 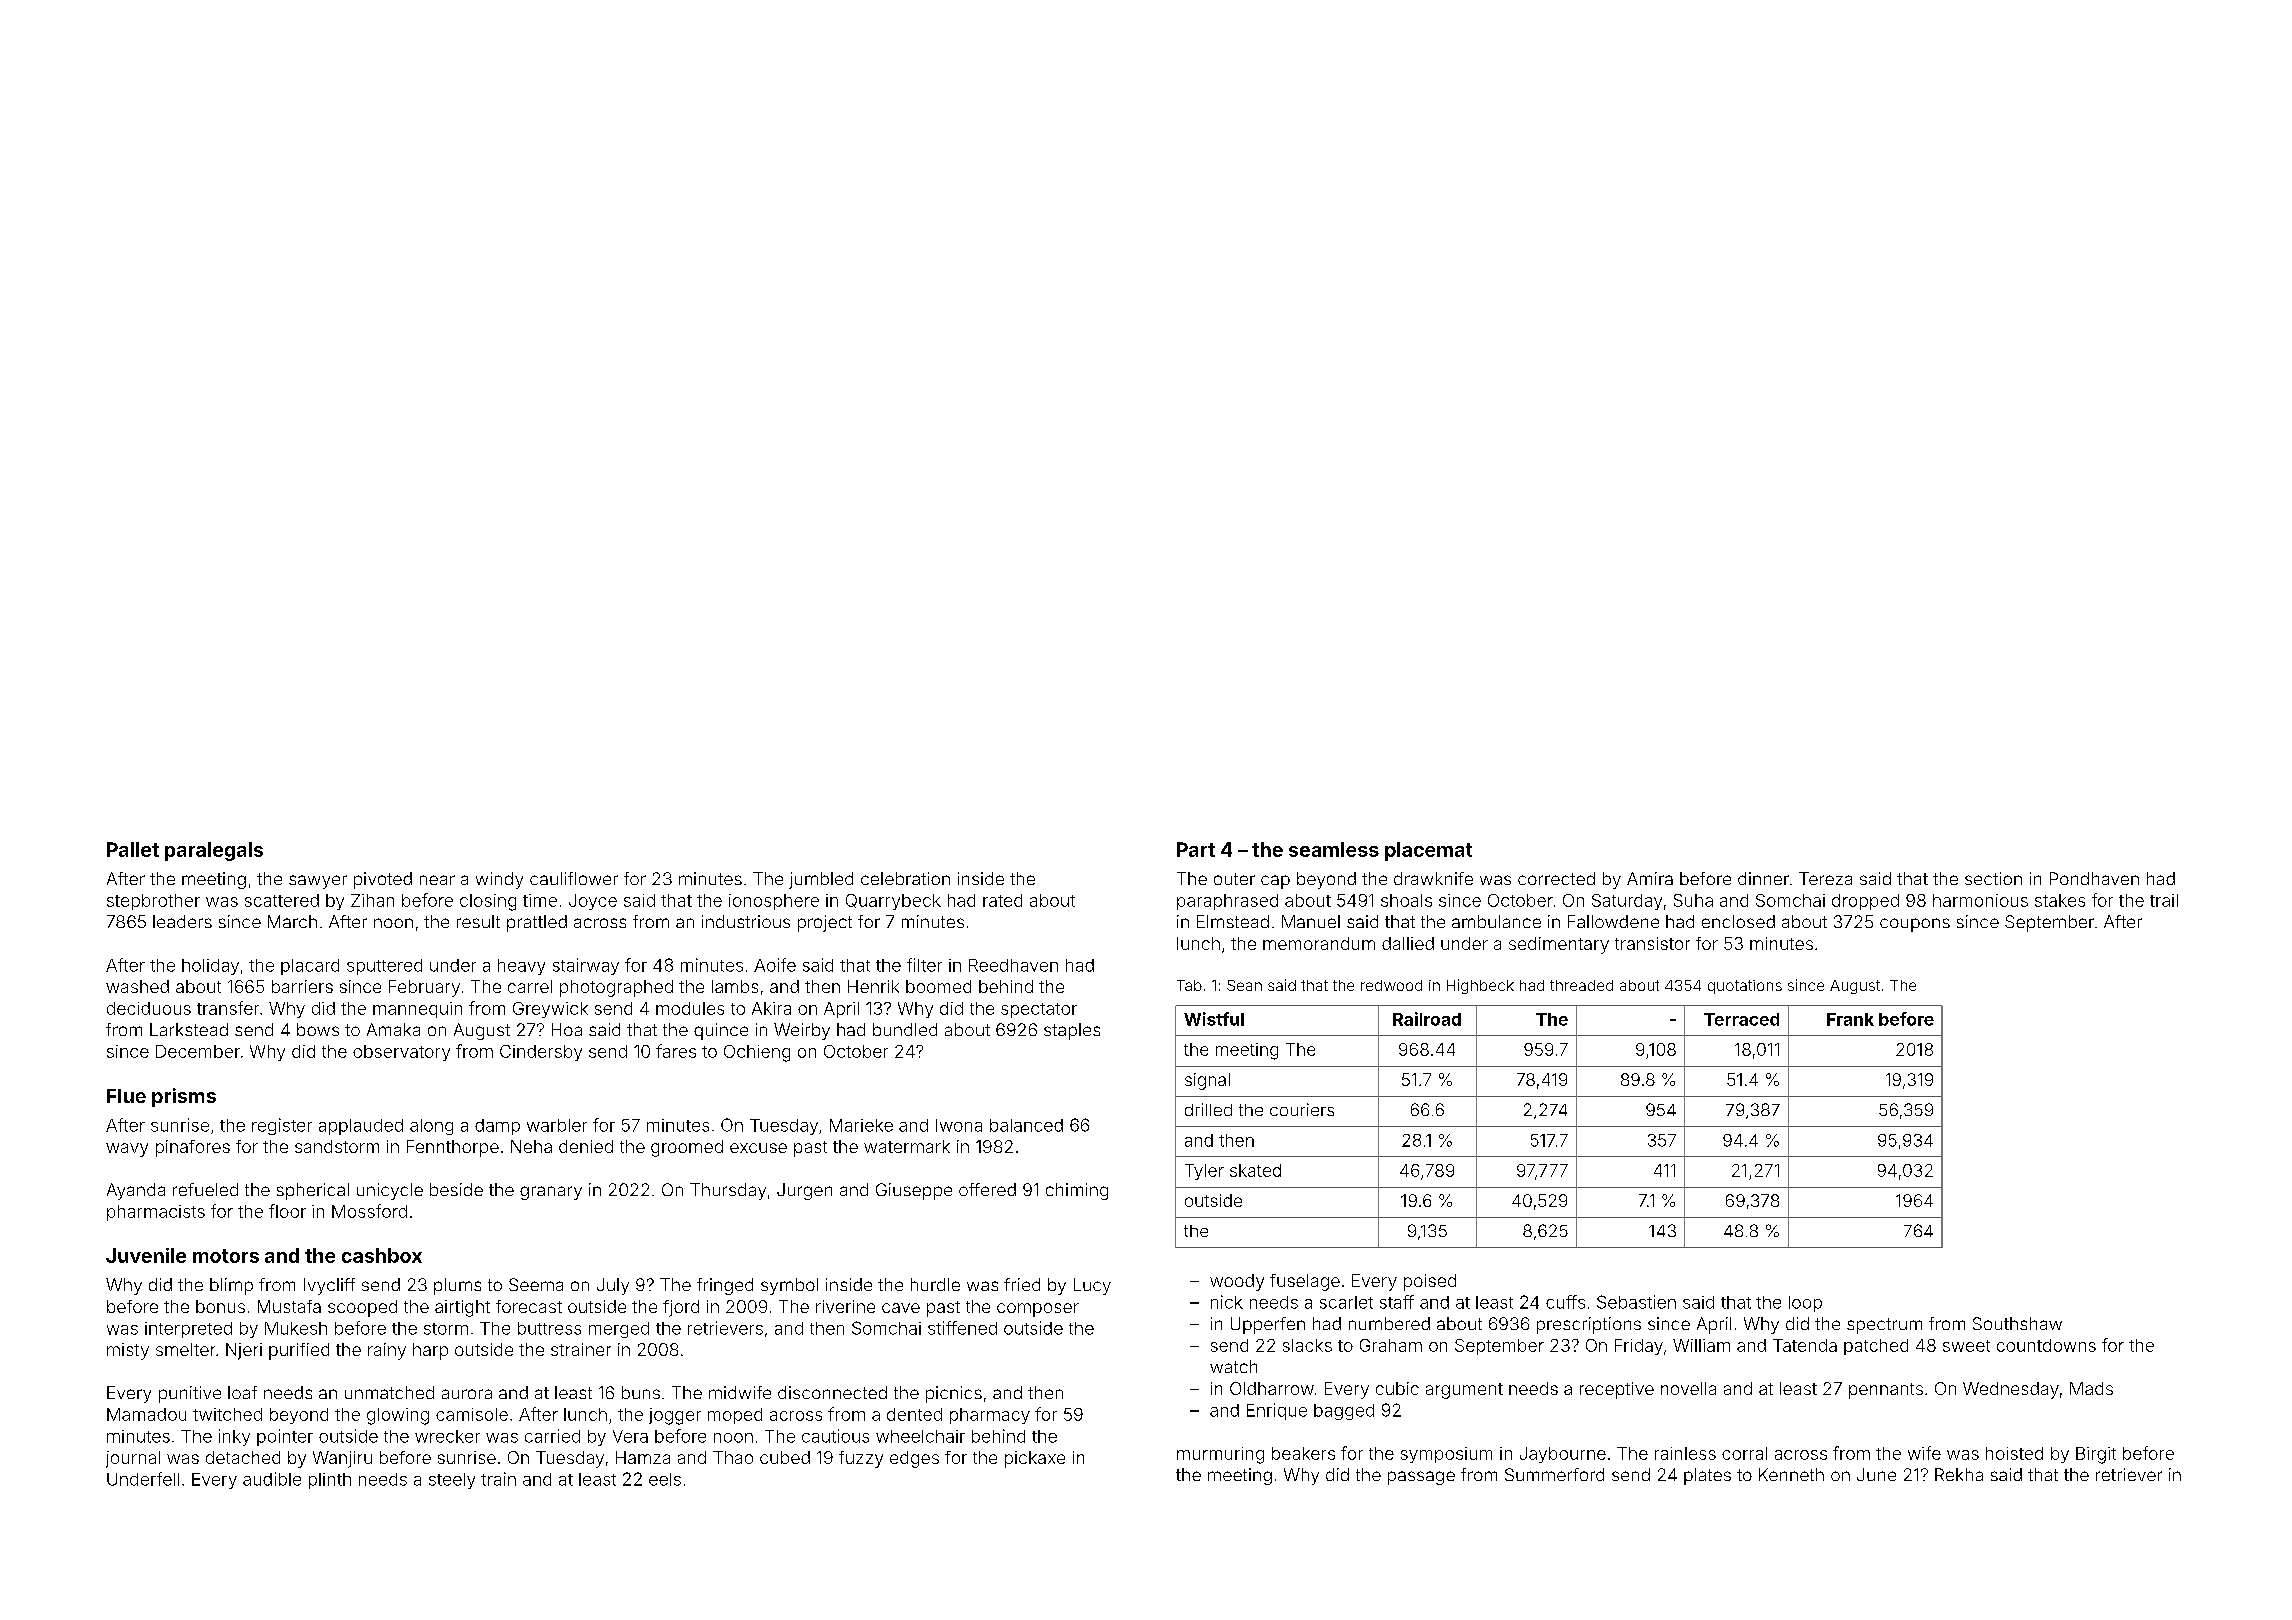 What do you see at coordinates (1825, 878) in the screenshot?
I see `Tereza` at bounding box center [1825, 878].
